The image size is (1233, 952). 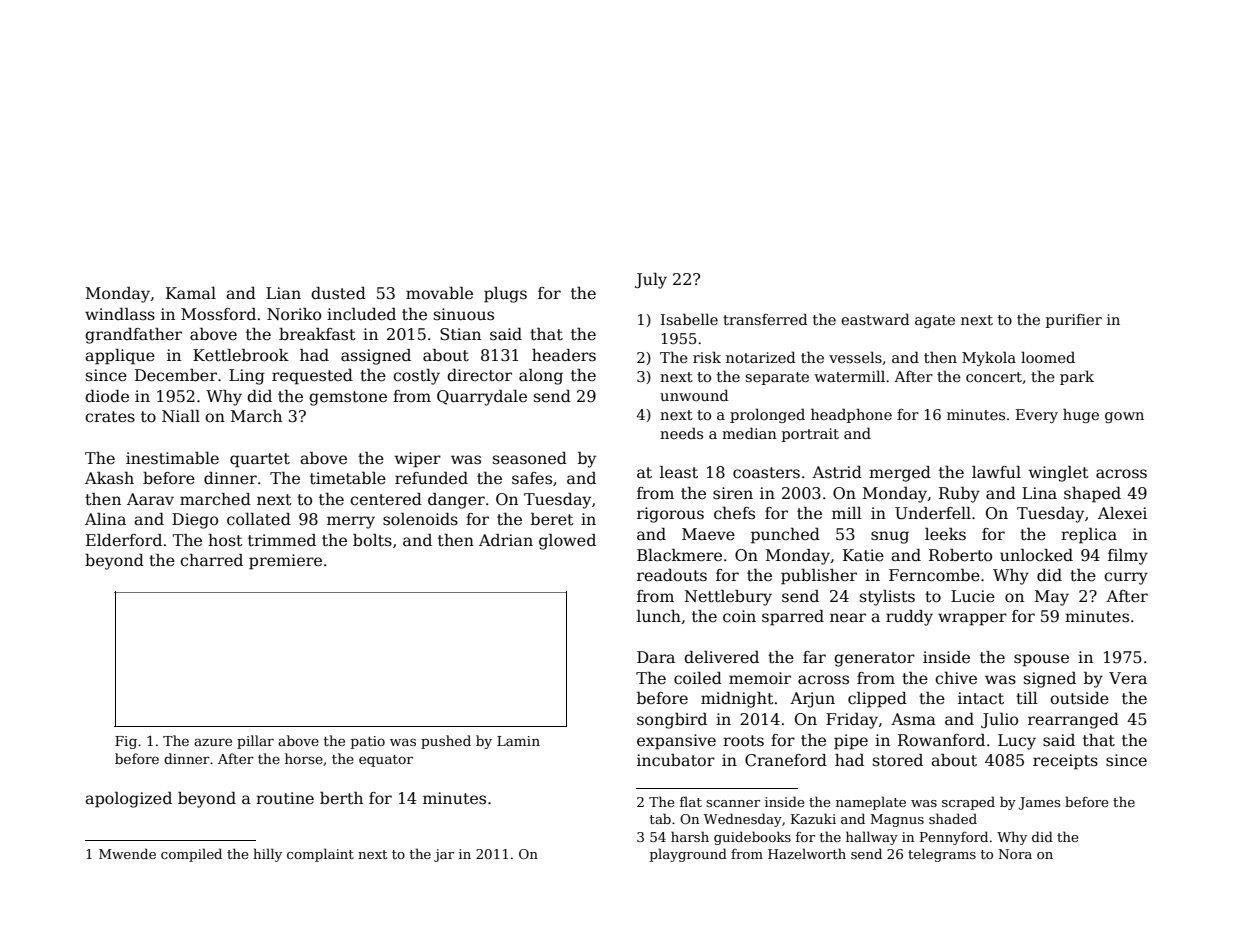 What do you see at coordinates (994, 377) in the page?
I see `concert` at bounding box center [994, 377].
